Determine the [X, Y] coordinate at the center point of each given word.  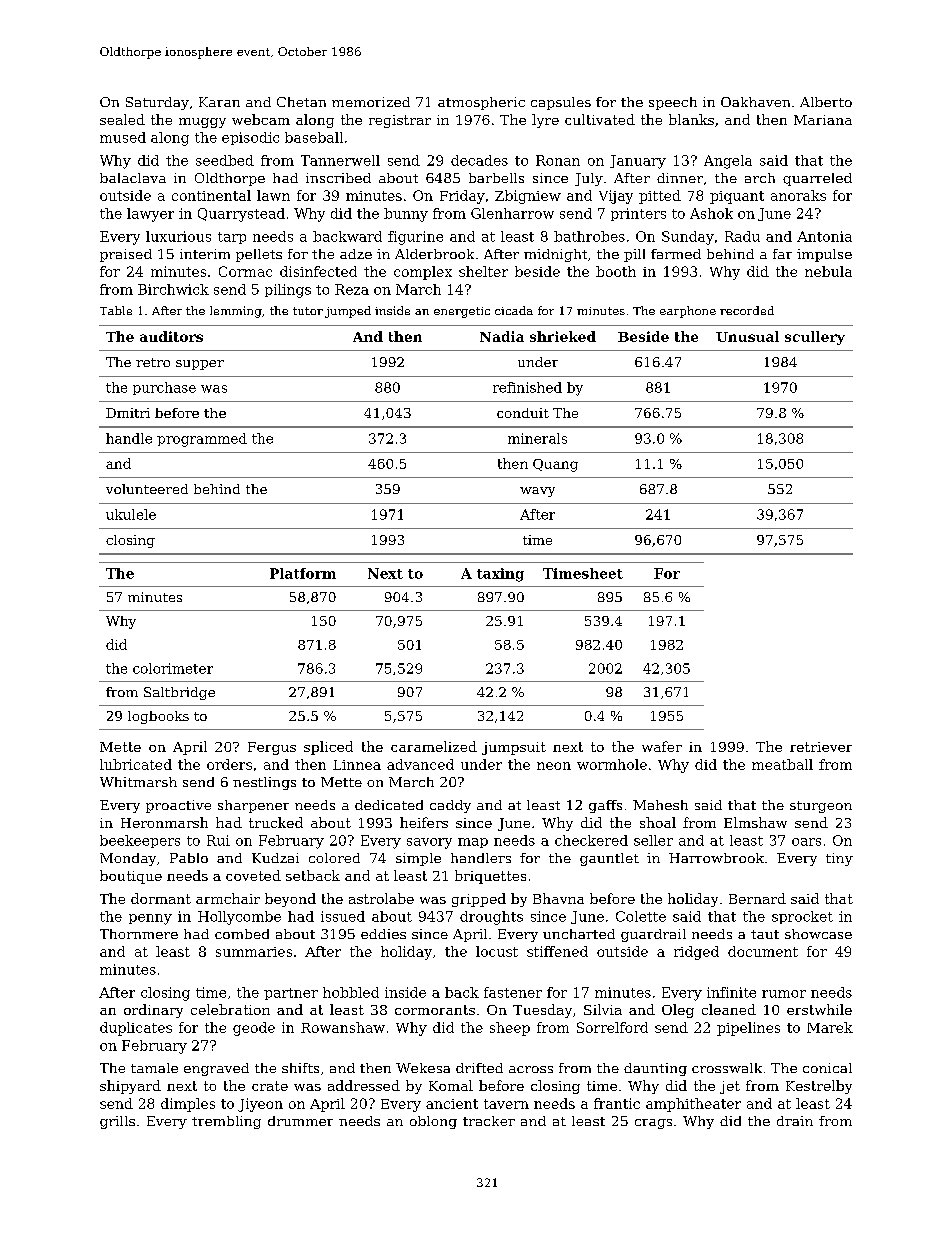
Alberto [826, 102]
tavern [506, 1104]
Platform [303, 573]
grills [117, 1122]
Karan [219, 102]
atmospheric [481, 103]
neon [554, 766]
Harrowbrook [716, 858]
